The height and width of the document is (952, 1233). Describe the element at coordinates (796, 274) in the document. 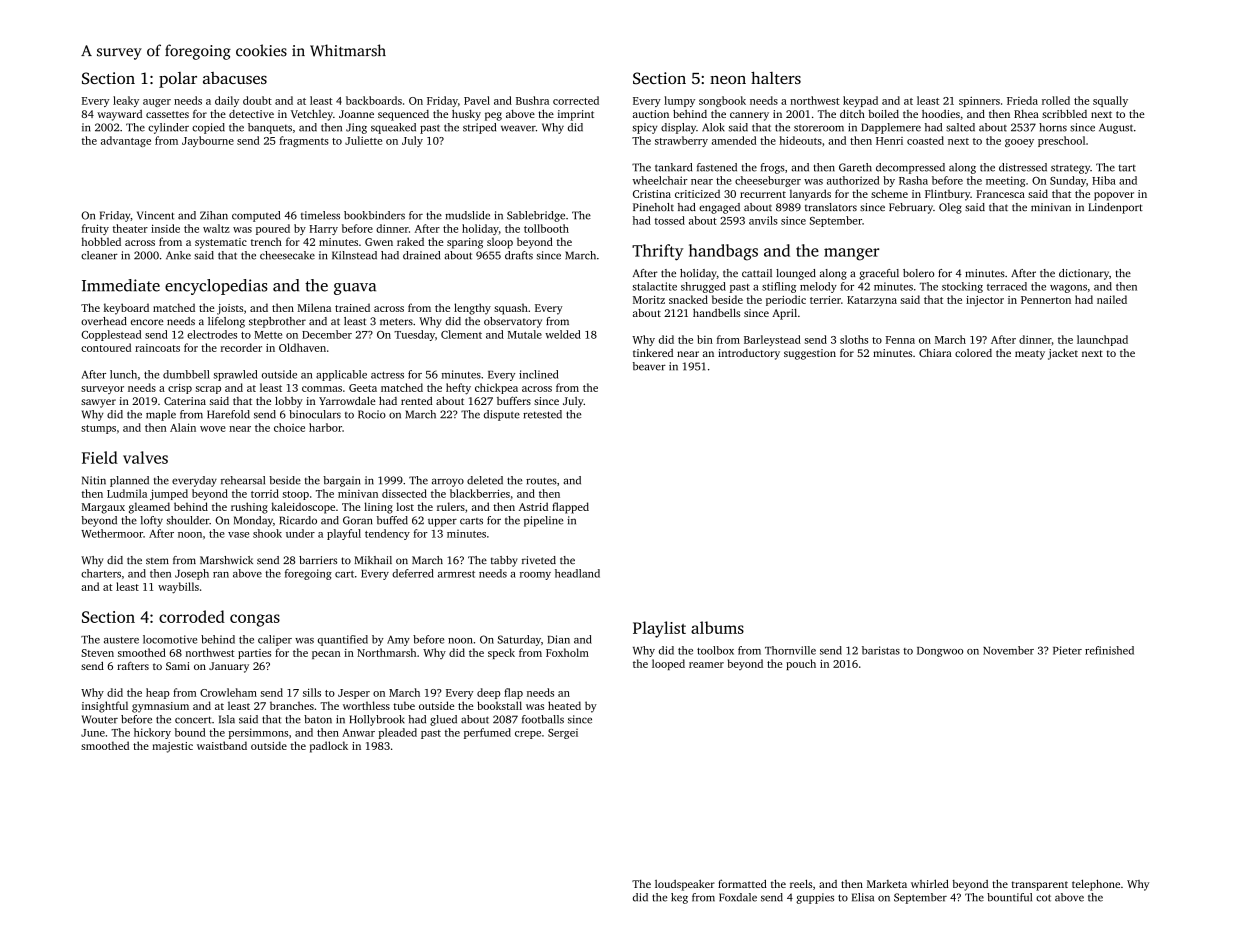

I see `lounged` at that location.
